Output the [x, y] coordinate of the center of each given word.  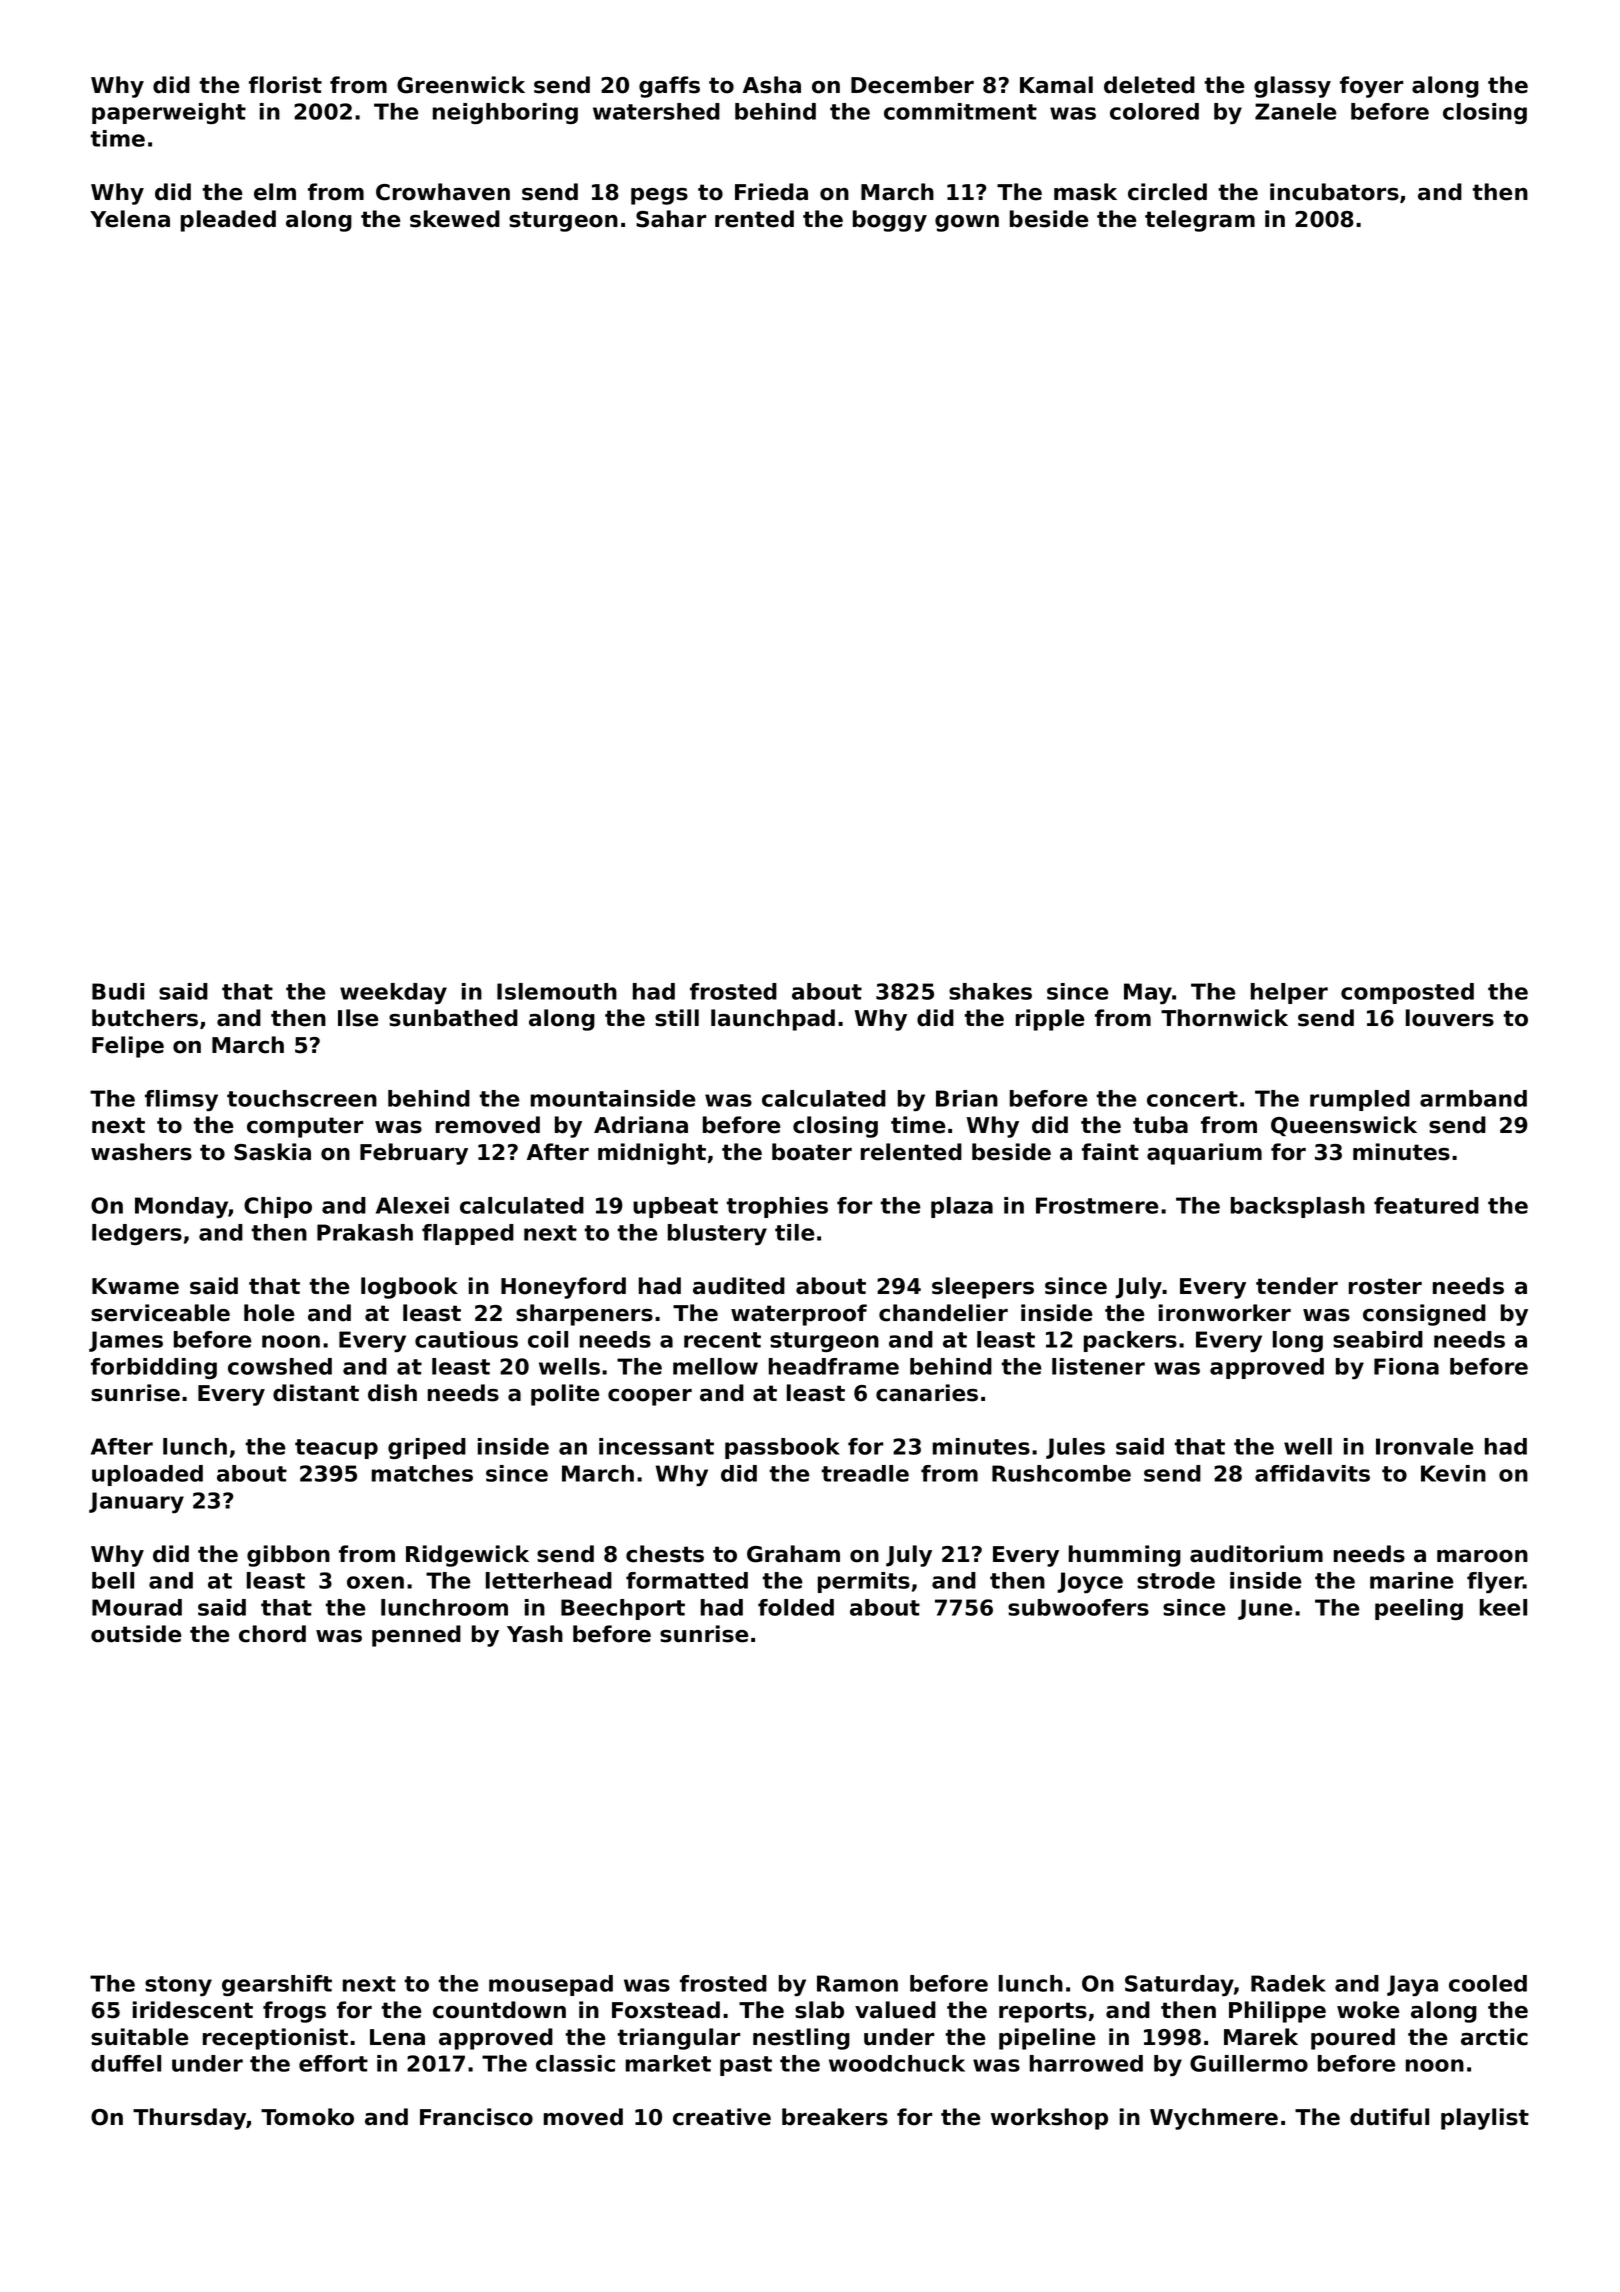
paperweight [169, 113]
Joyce [1090, 1582]
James [126, 1341]
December [912, 85]
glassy [1292, 87]
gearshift [277, 1985]
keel [1503, 1607]
